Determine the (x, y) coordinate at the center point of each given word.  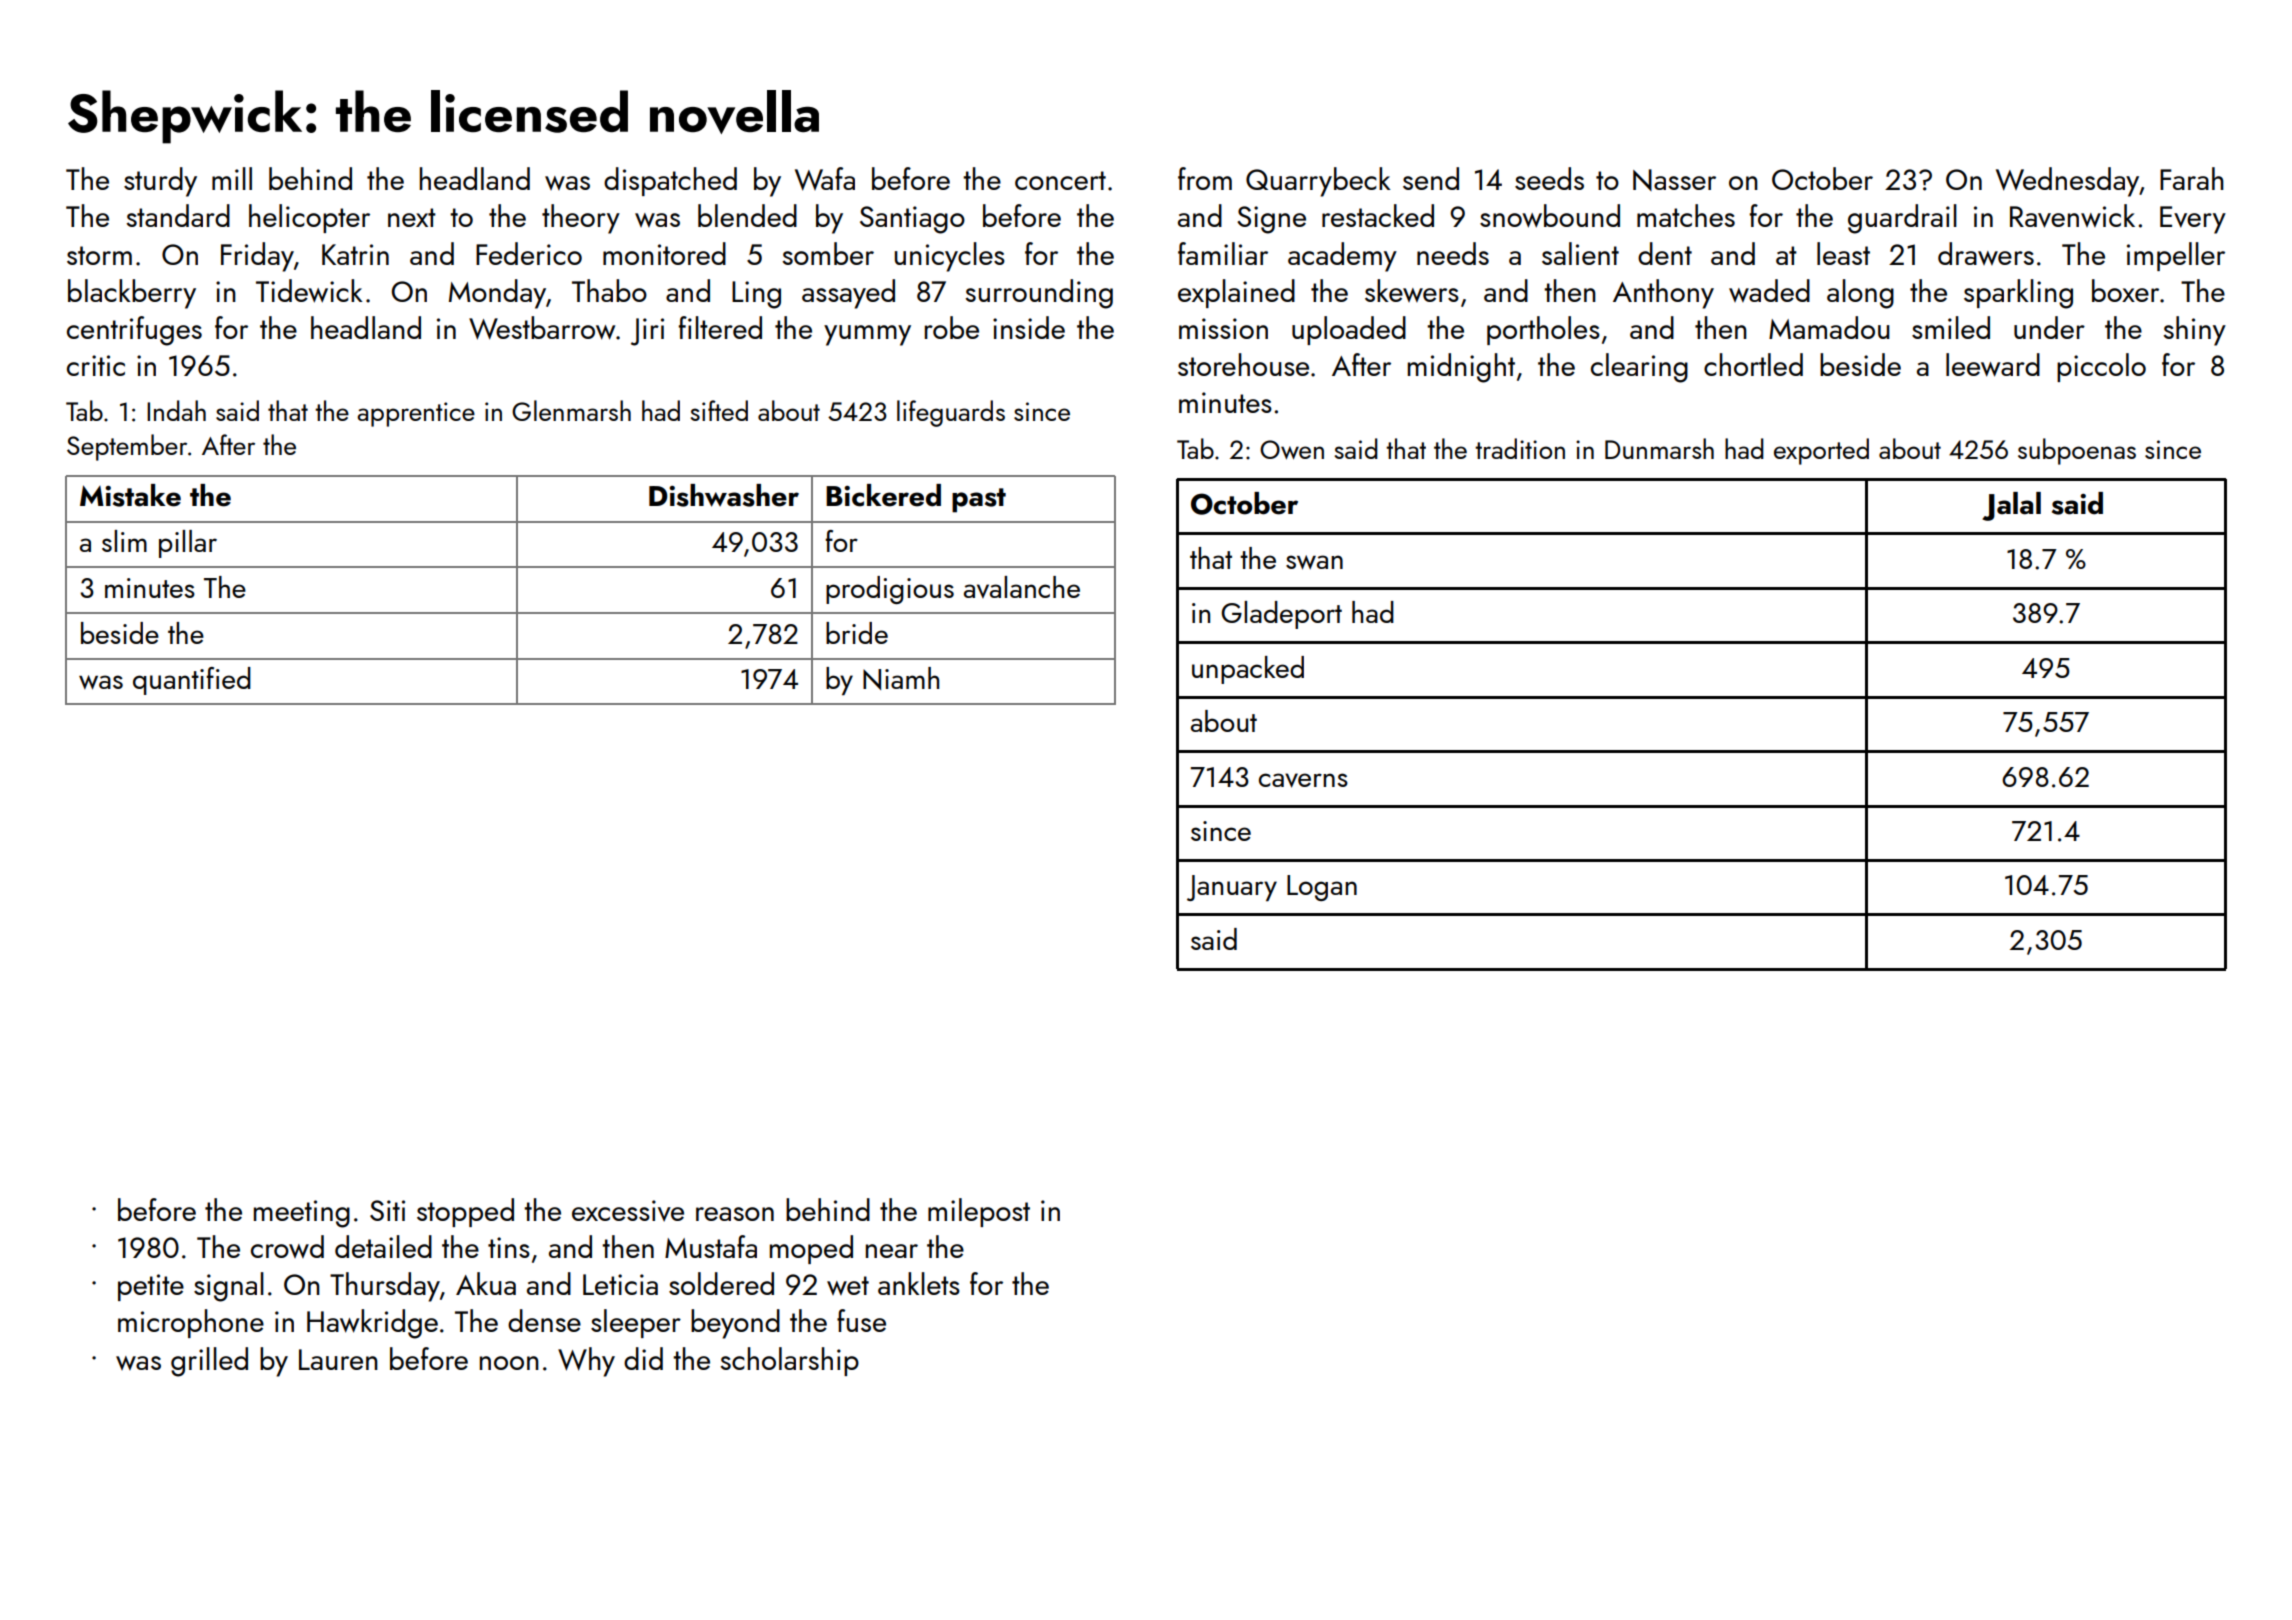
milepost (979, 1212)
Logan (1322, 888)
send (1431, 178)
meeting (302, 1214)
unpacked (1248, 670)
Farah (2192, 178)
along (1860, 294)
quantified (192, 681)
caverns (1303, 780)
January (1232, 888)
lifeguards (951, 413)
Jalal (2011, 506)
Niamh (901, 678)
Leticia (620, 1284)
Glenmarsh (571, 410)
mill (232, 178)
